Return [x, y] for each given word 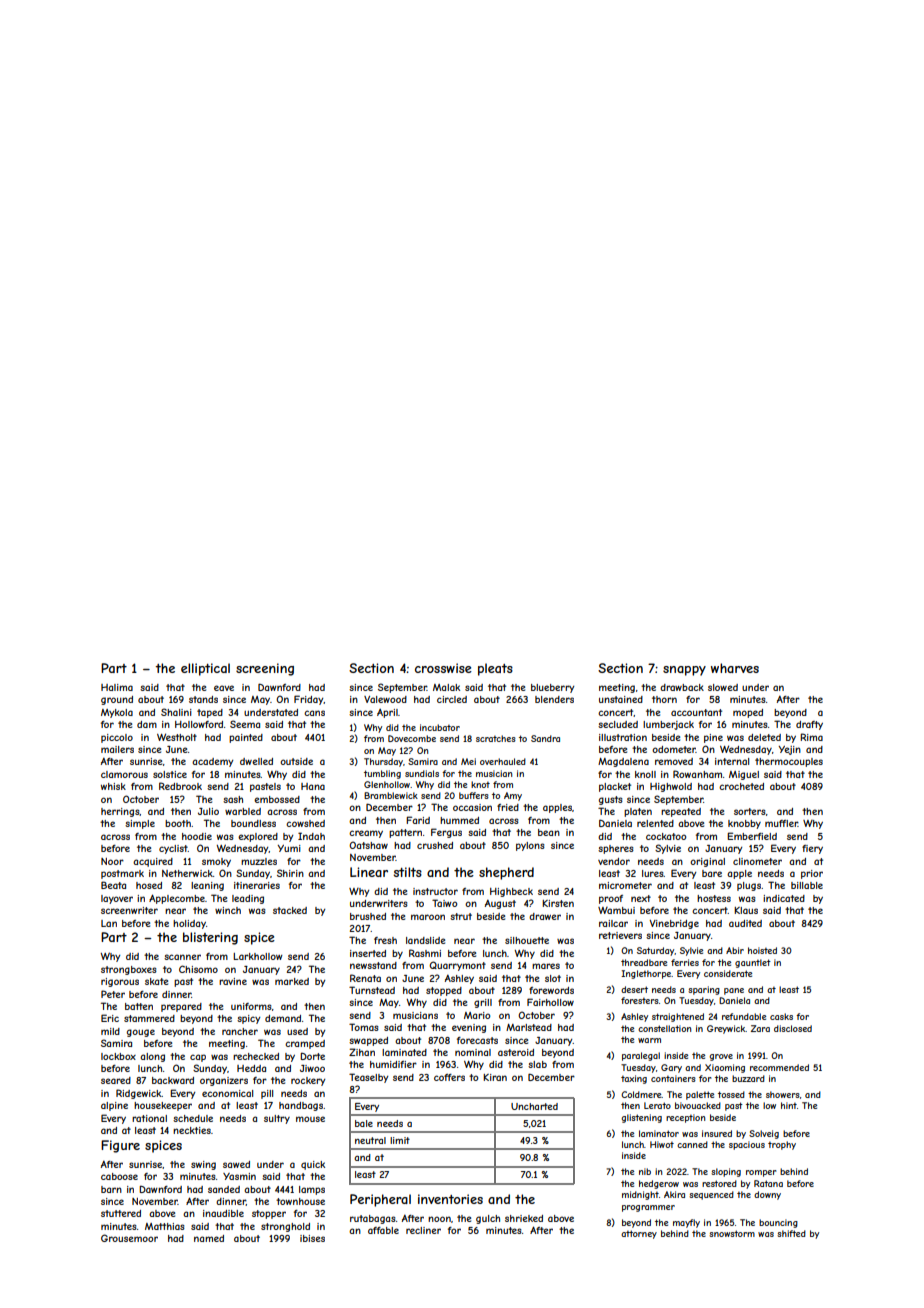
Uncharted [534, 1106]
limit [400, 1140]
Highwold [671, 787]
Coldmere [641, 1094]
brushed [368, 916]
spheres [616, 849]
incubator [440, 727]
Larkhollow [258, 956]
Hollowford [199, 724]
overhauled [503, 761]
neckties [192, 1130]
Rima [811, 737]
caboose [119, 1176]
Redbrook [180, 786]
